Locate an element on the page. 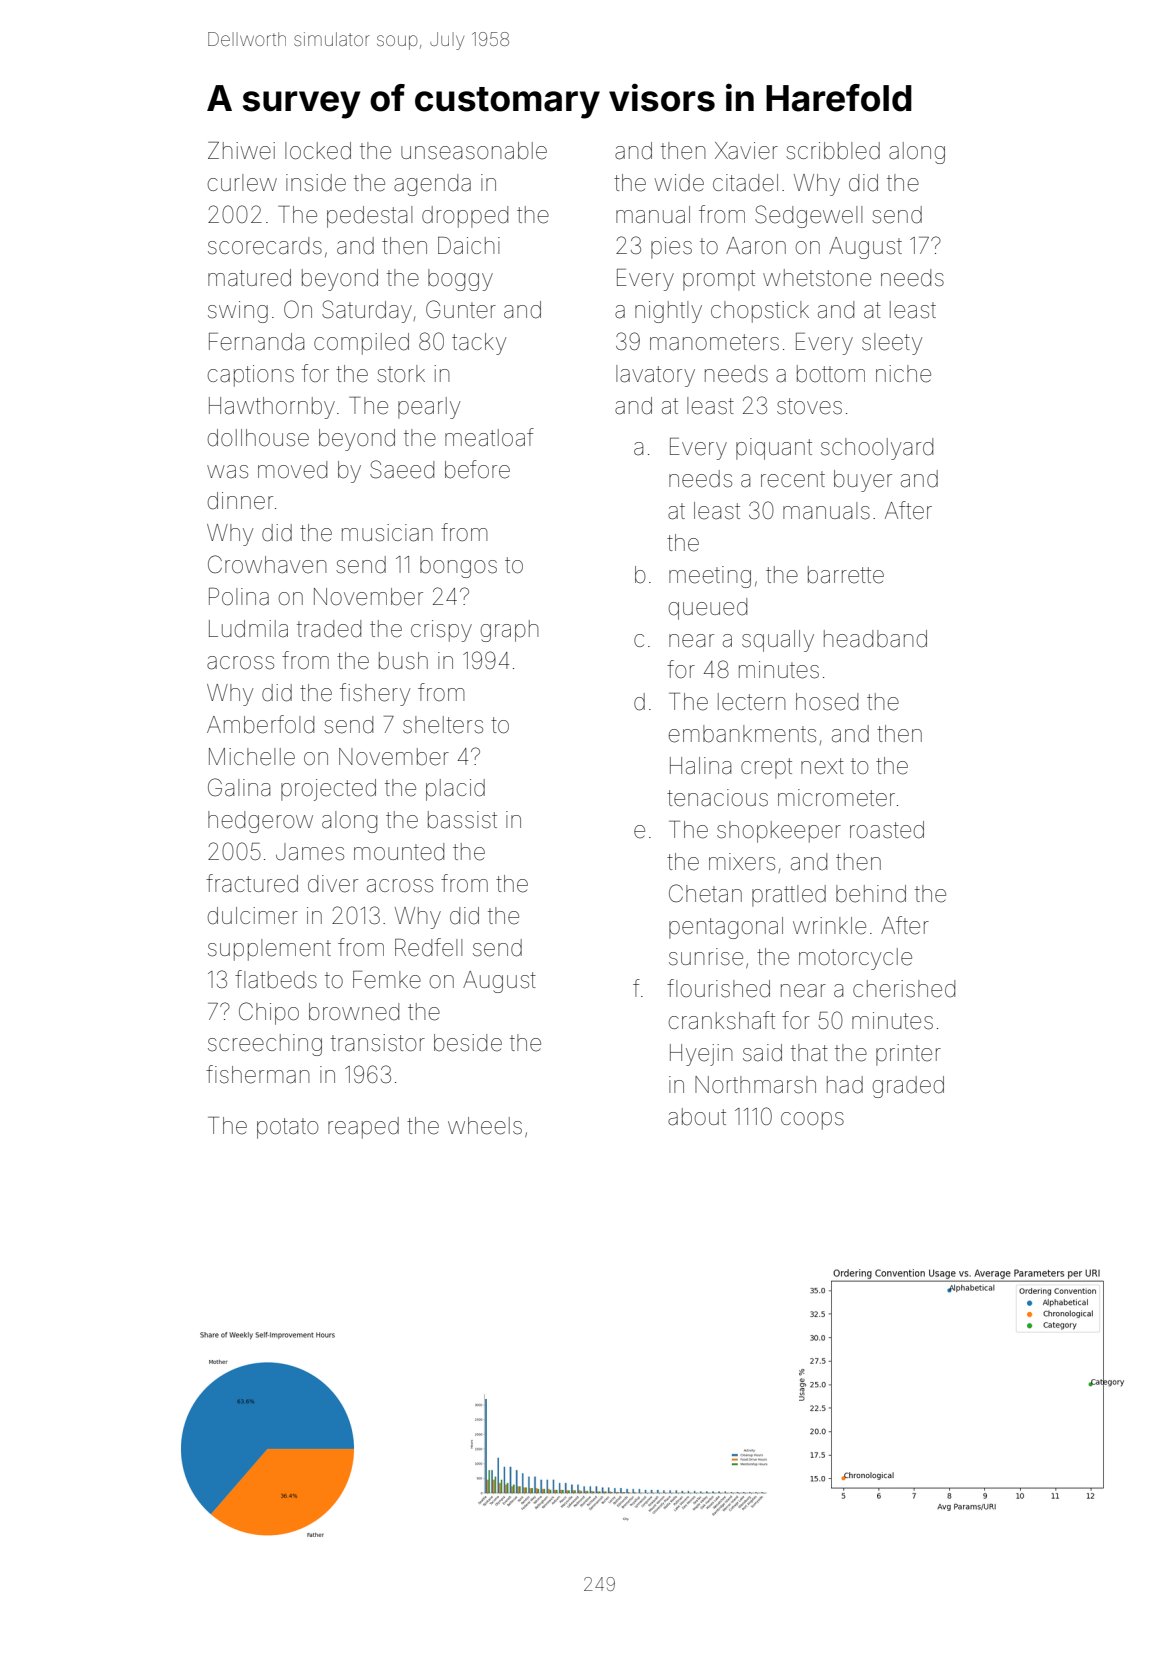 The image size is (1165, 1654). shelters is located at coordinates (443, 725).
